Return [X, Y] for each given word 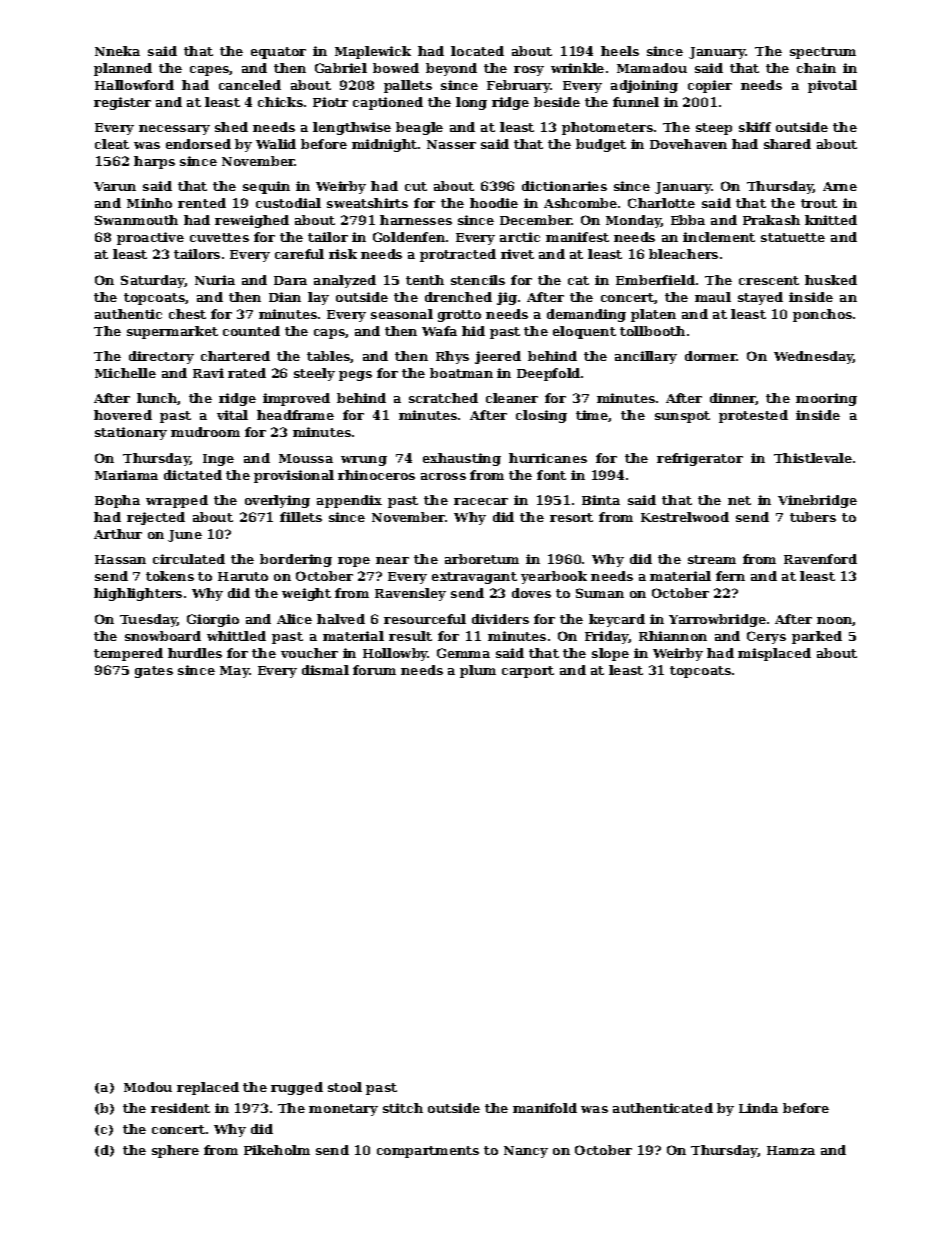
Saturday [153, 281]
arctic [520, 237]
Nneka [117, 51]
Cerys [766, 637]
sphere [175, 1151]
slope [610, 654]
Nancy [526, 1152]
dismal [325, 670]
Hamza [791, 1150]
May [235, 672]
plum [478, 671]
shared [787, 144]
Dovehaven [688, 144]
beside [557, 102]
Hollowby [395, 654]
